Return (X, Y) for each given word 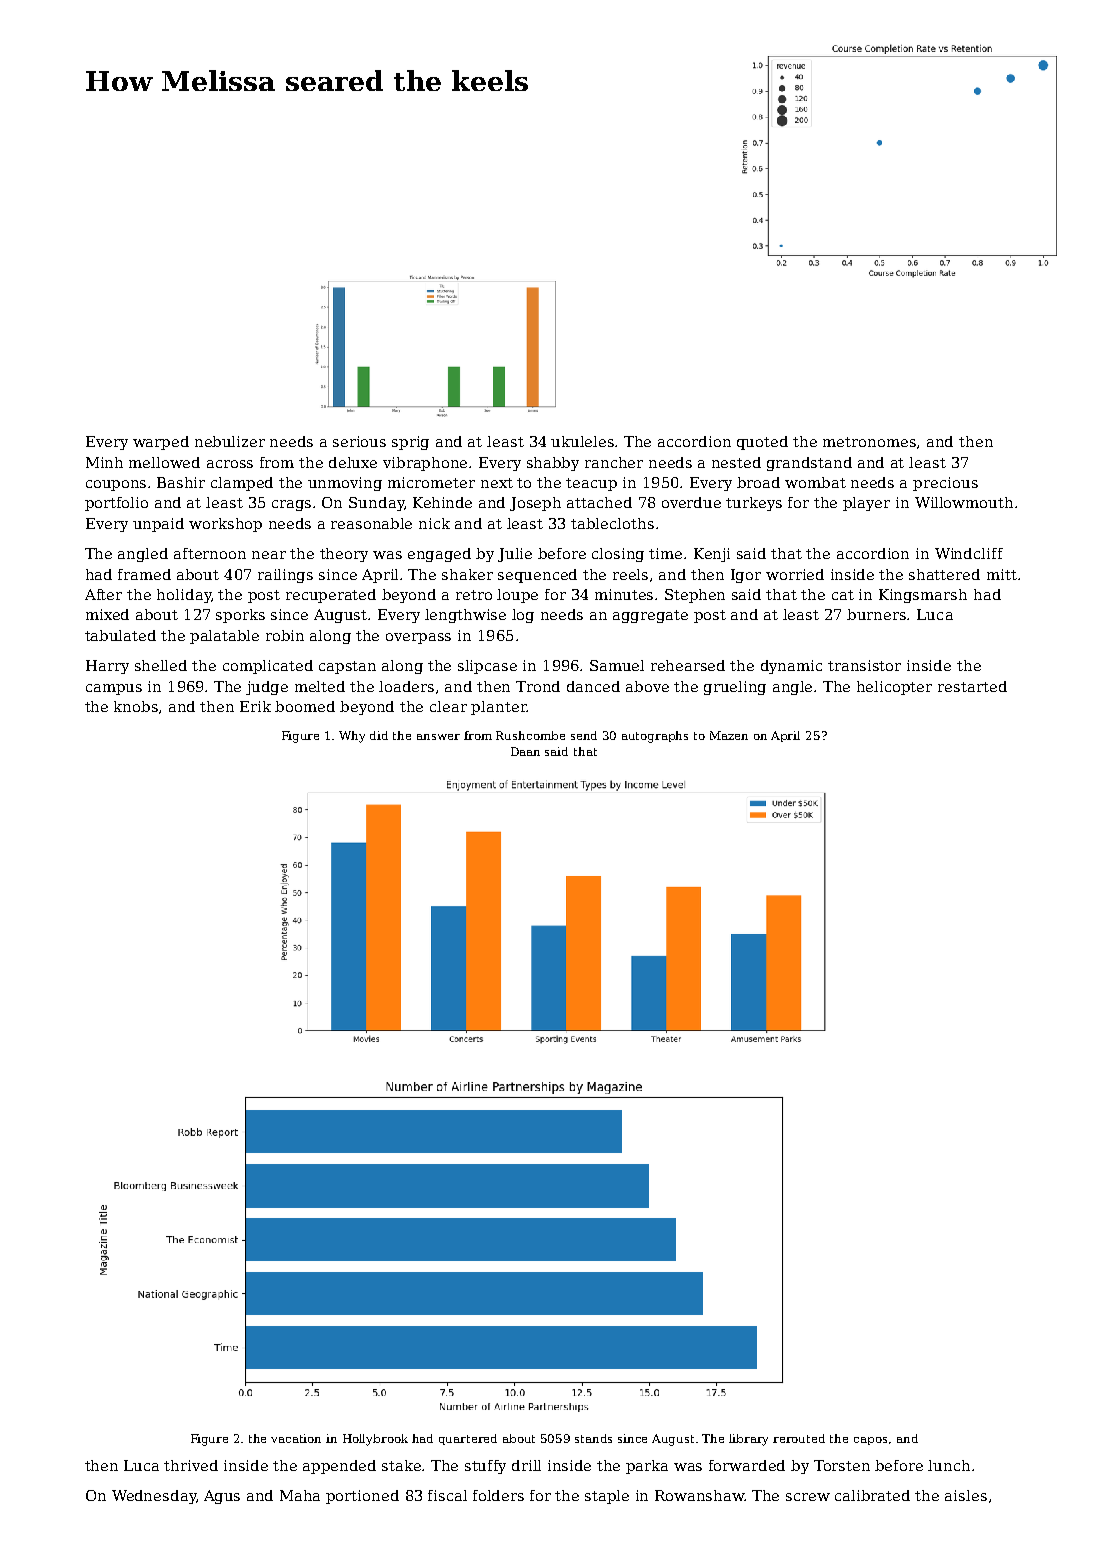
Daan (525, 751)
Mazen (729, 735)
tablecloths (612, 523)
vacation (296, 1438)
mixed (107, 614)
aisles (966, 1495)
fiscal (447, 1495)
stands (593, 1438)
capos (870, 1441)
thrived (191, 1465)
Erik (255, 706)
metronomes (869, 442)
